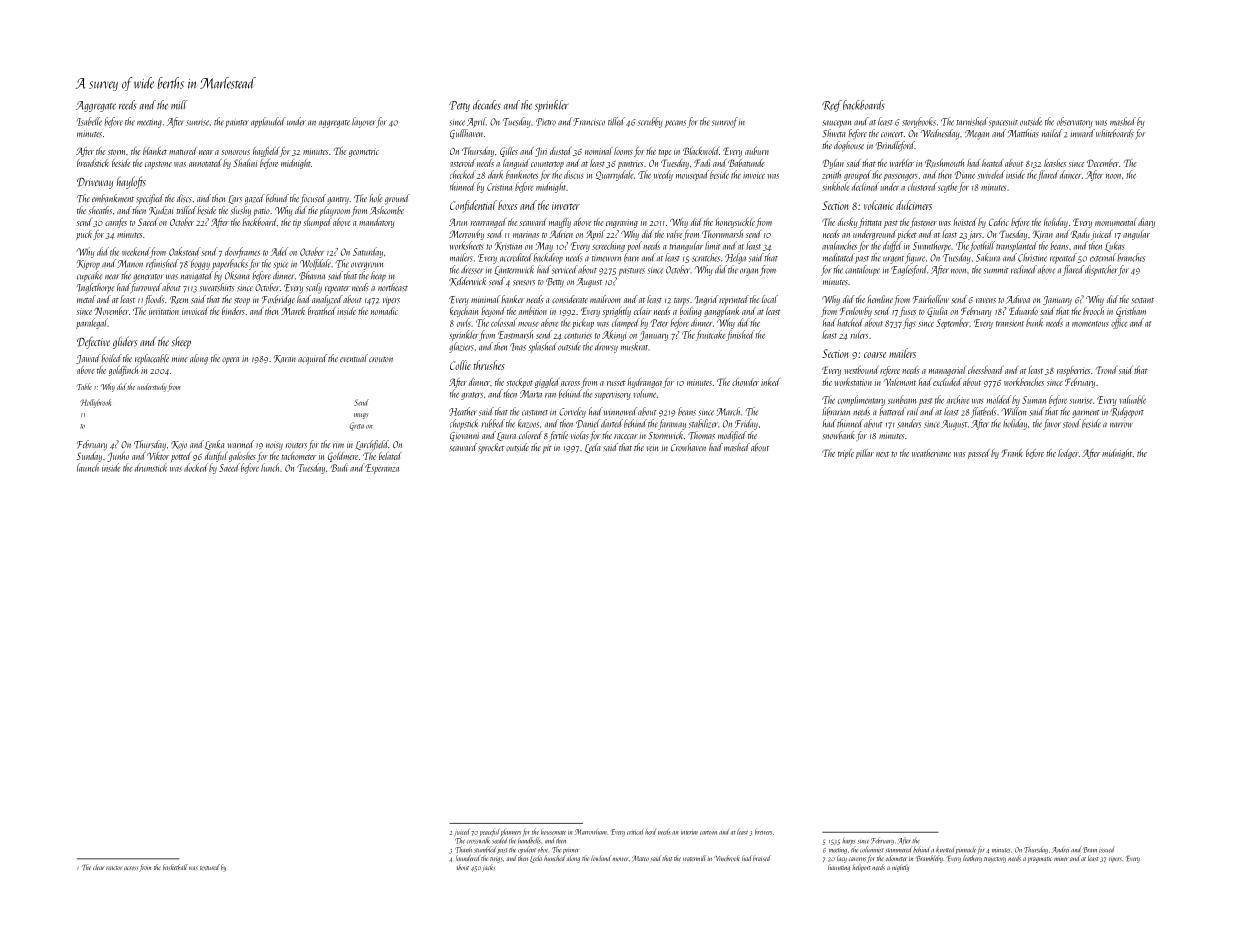  Describe the element at coordinates (985, 370) in the page. I see `chessboard` at that location.
